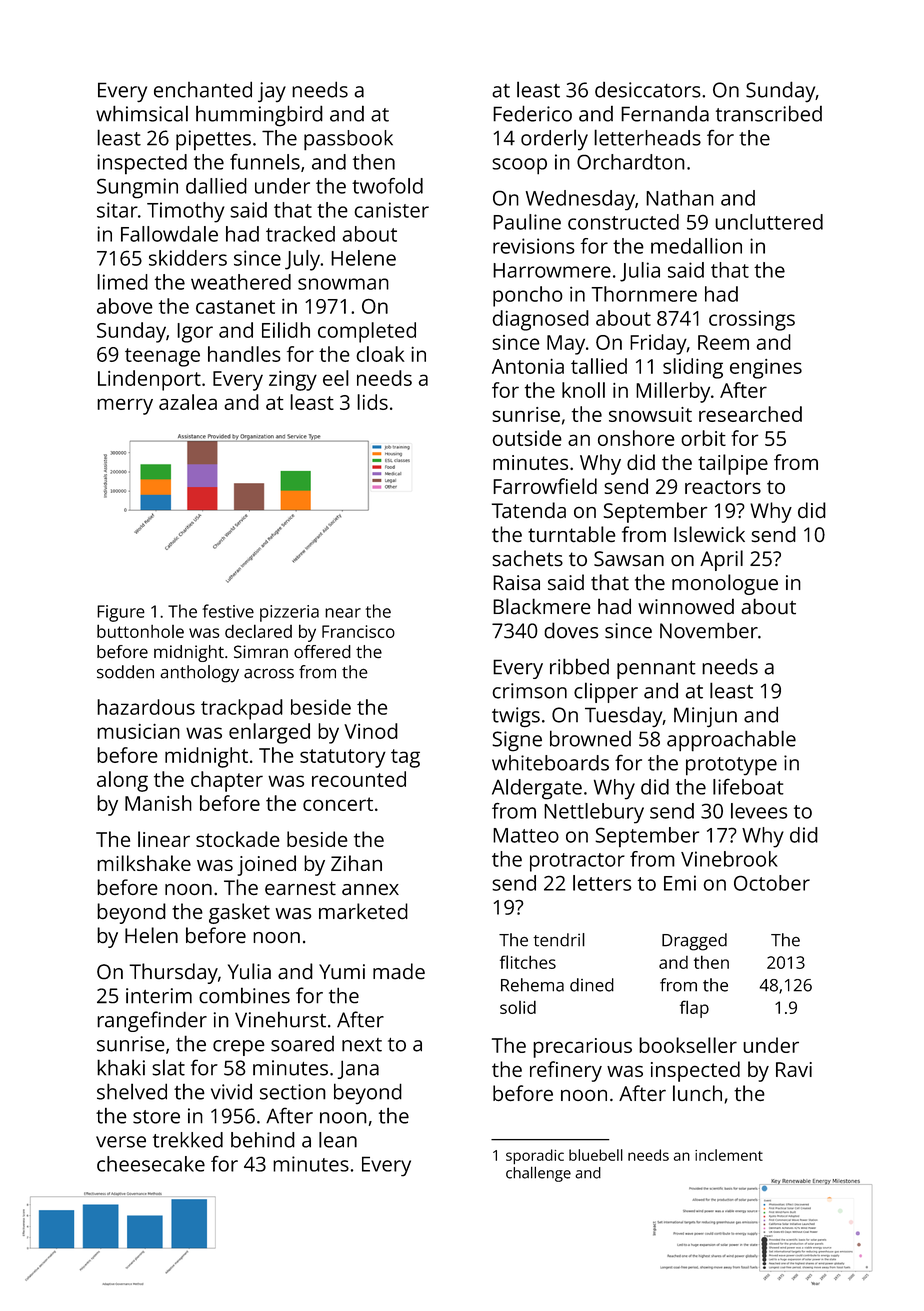 The height and width of the page is (1311, 924). Describe the element at coordinates (532, 113) in the page. I see `Federico` at that location.
